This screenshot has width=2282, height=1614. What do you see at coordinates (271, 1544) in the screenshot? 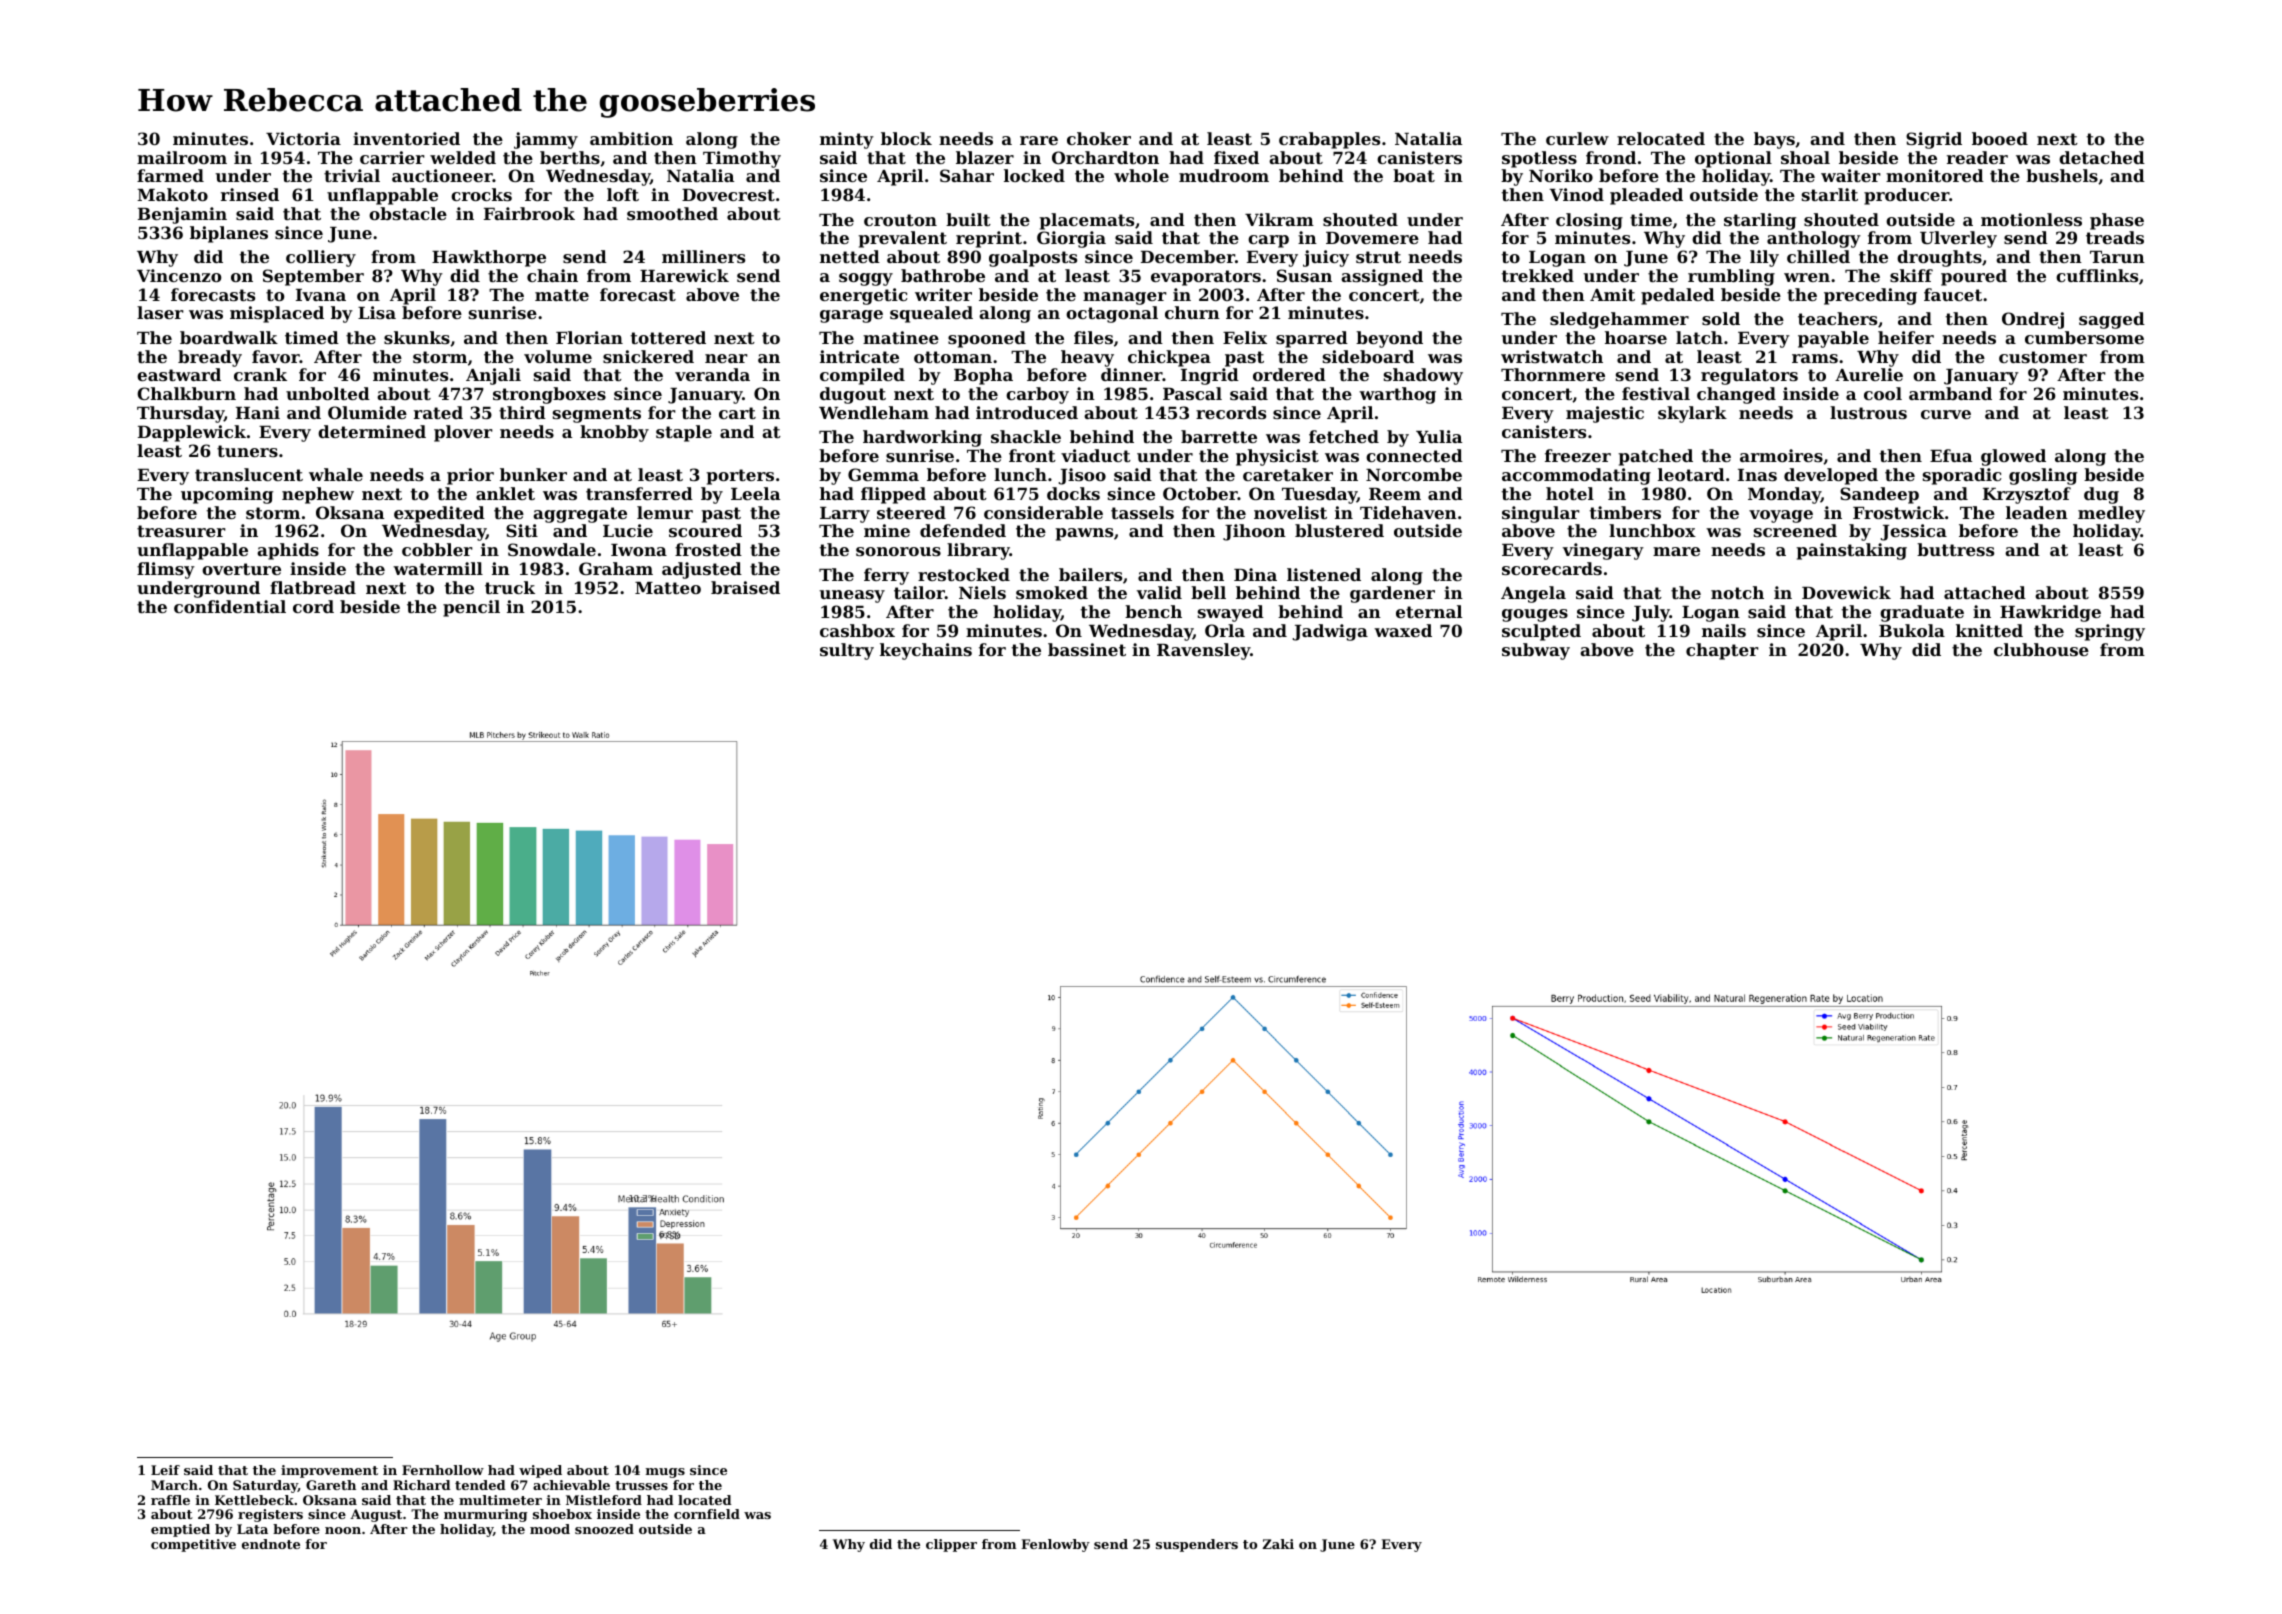
I see `endnote` at bounding box center [271, 1544].
